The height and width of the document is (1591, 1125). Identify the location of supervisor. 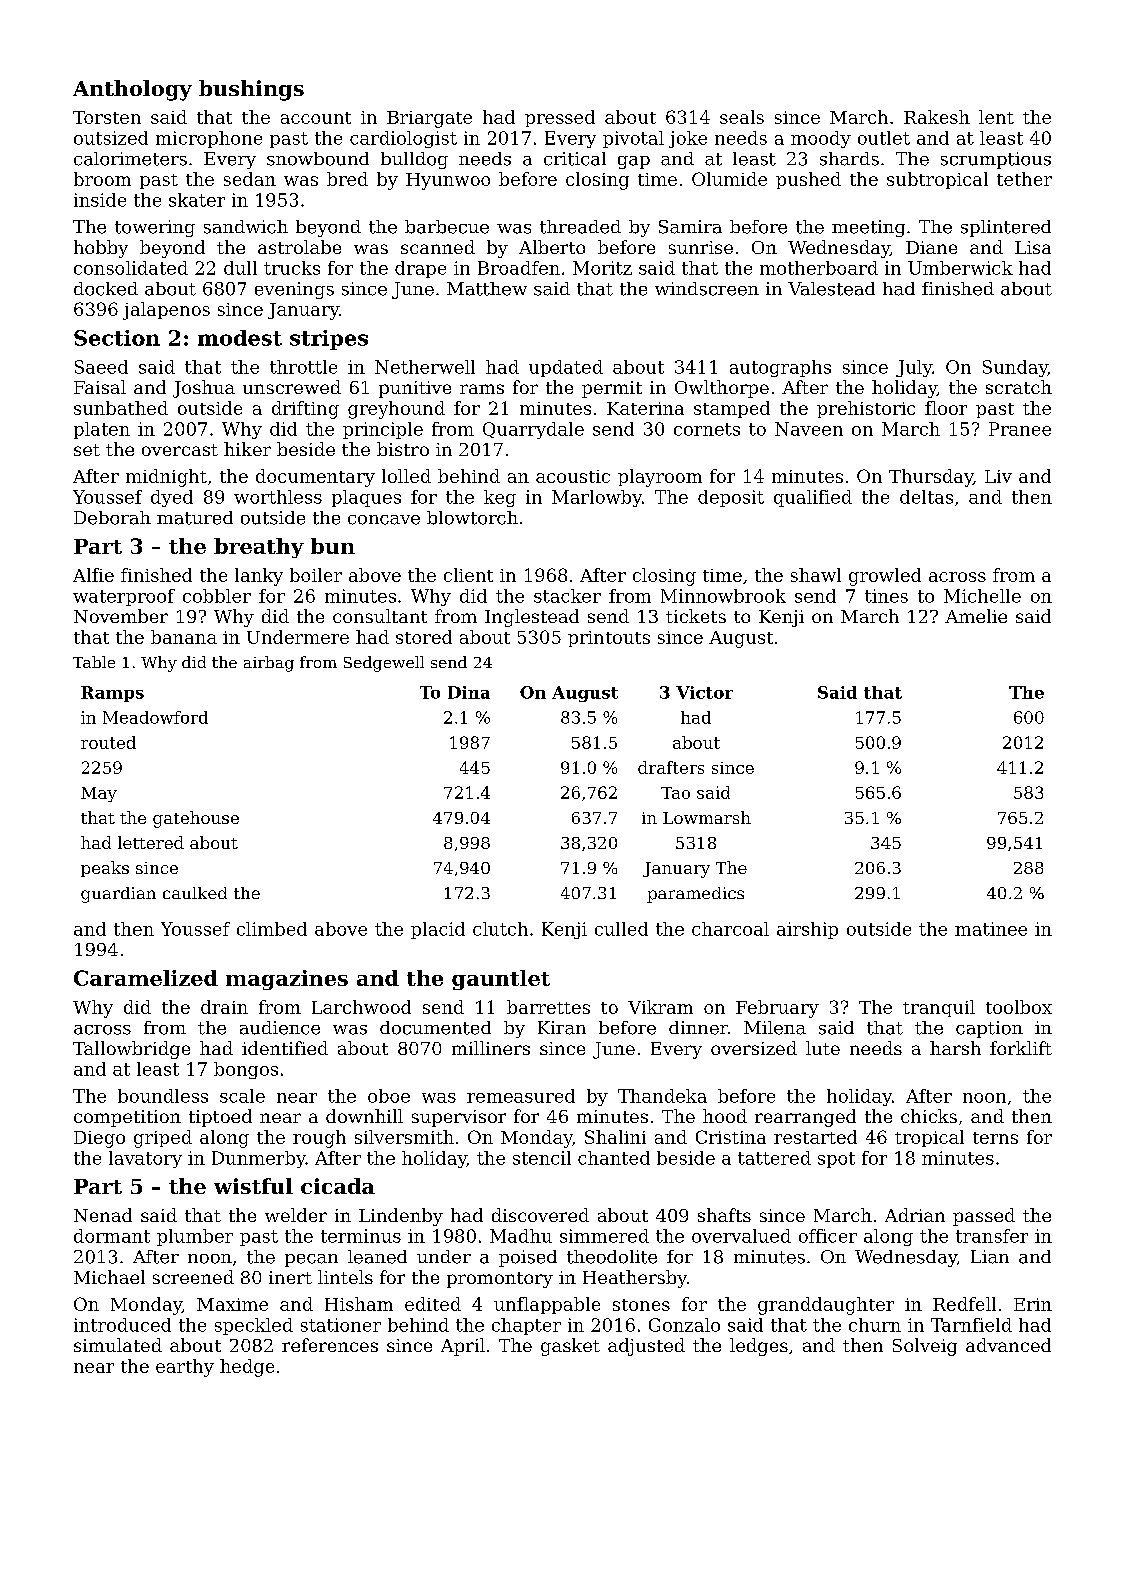
(459, 1118).
